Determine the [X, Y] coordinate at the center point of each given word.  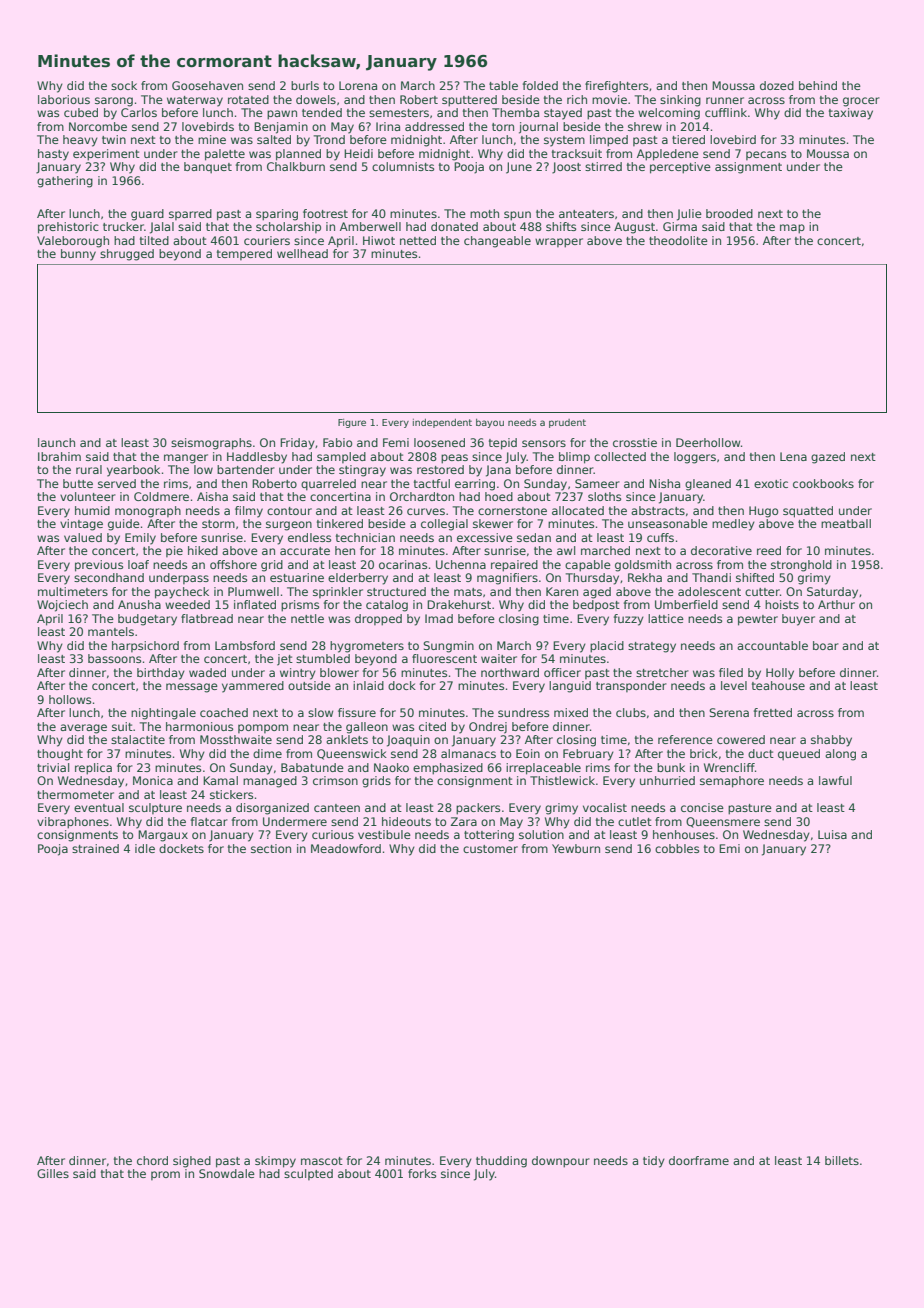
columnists [403, 166]
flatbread [207, 618]
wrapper [559, 243]
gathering [65, 182]
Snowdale [227, 1173]
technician [365, 537]
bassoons [114, 658]
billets [842, 1160]
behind [818, 85]
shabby [831, 741]
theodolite [678, 240]
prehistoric [68, 228]
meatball [846, 523]
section [271, 848]
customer [490, 849]
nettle [307, 618]
